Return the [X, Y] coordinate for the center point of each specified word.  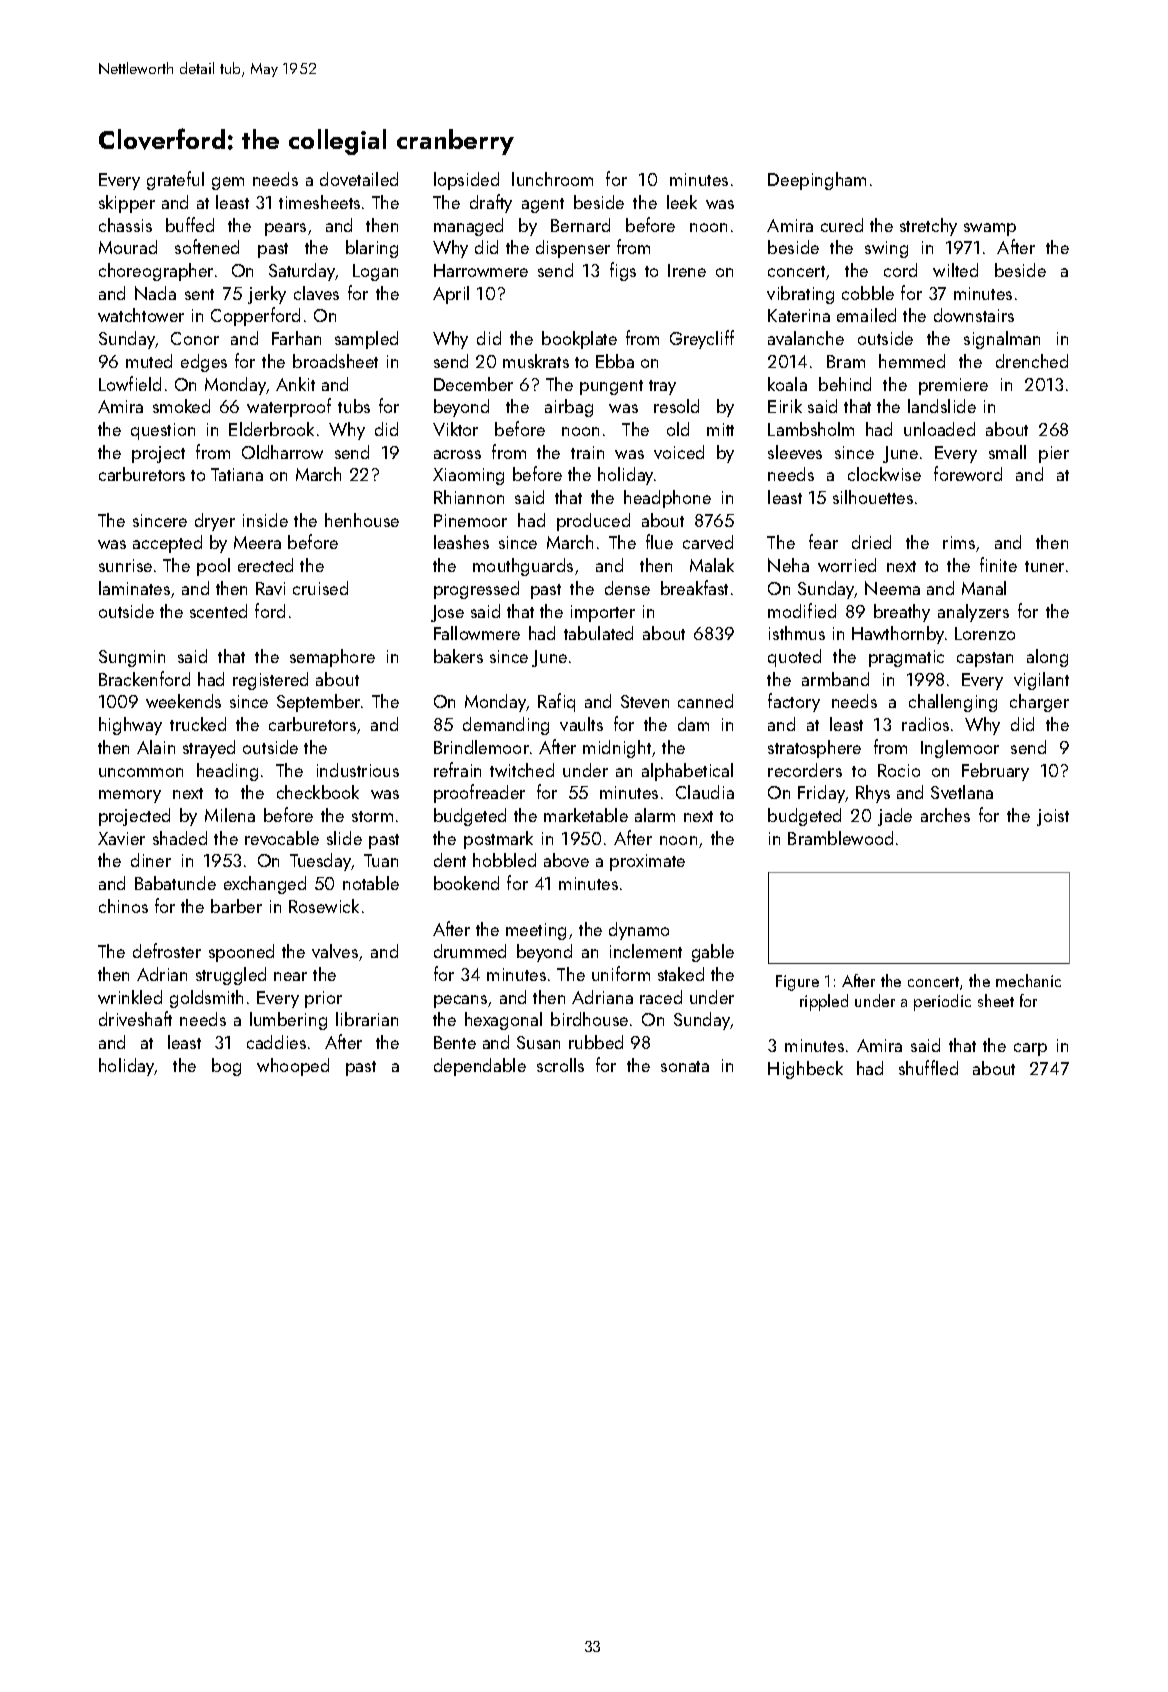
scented [218, 611]
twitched [522, 770]
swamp [990, 229]
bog [226, 1067]
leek [682, 202]
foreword [968, 473]
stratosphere [814, 749]
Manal [984, 588]
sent [199, 294]
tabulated [598, 633]
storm [372, 816]
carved [708, 542]
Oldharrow [282, 452]
